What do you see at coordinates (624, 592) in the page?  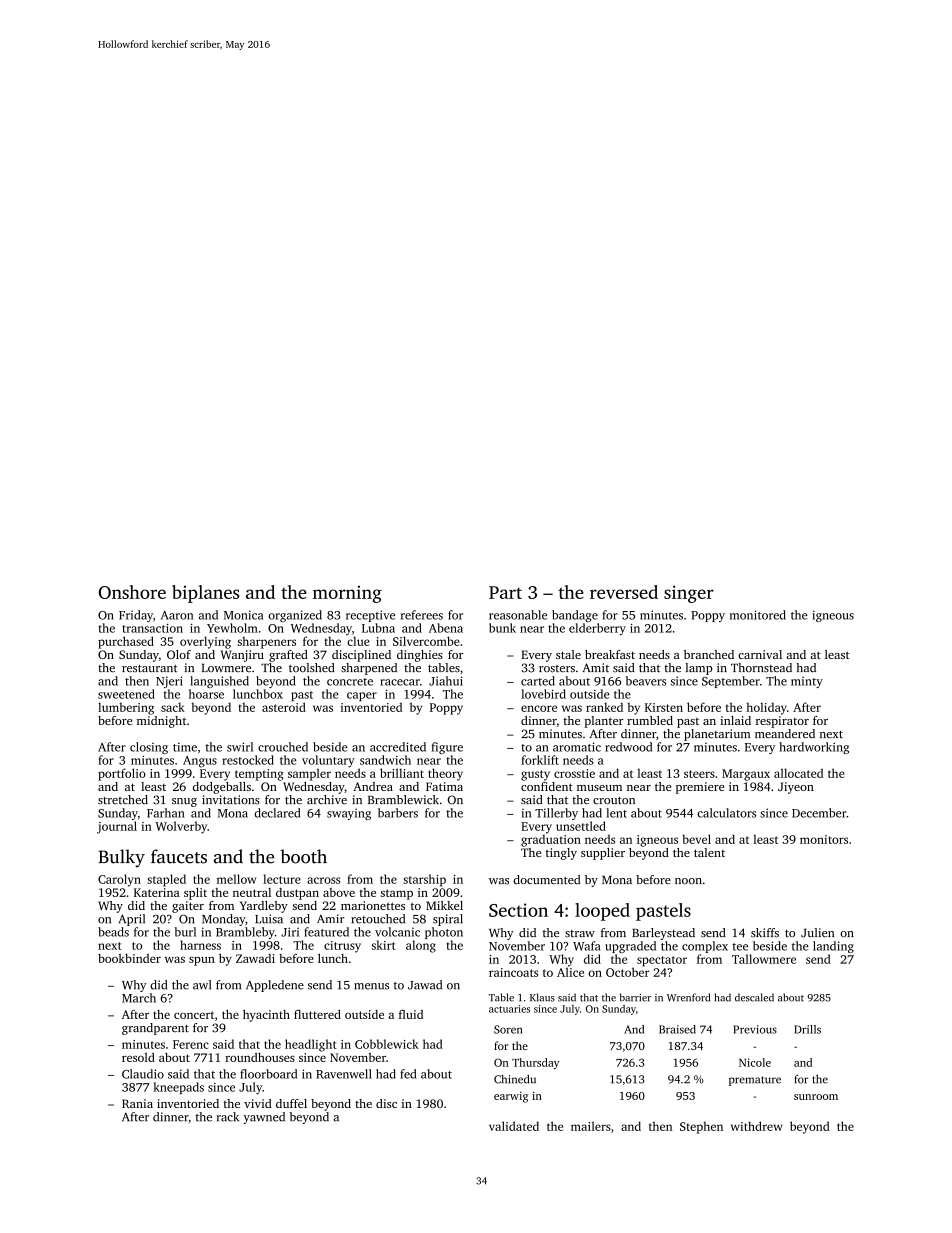 I see `reversed` at bounding box center [624, 592].
